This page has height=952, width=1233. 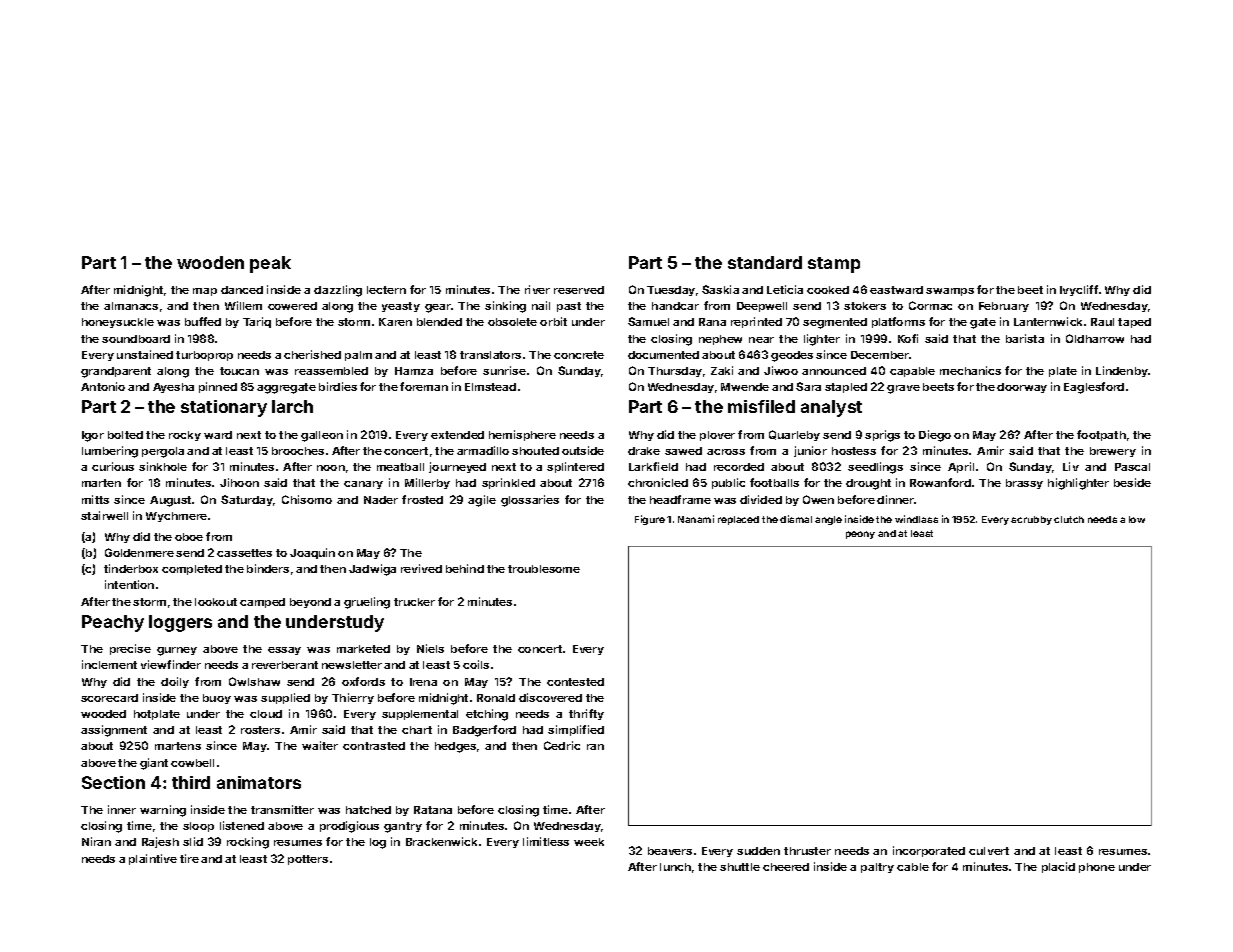 What do you see at coordinates (1137, 519) in the page?
I see `low` at bounding box center [1137, 519].
